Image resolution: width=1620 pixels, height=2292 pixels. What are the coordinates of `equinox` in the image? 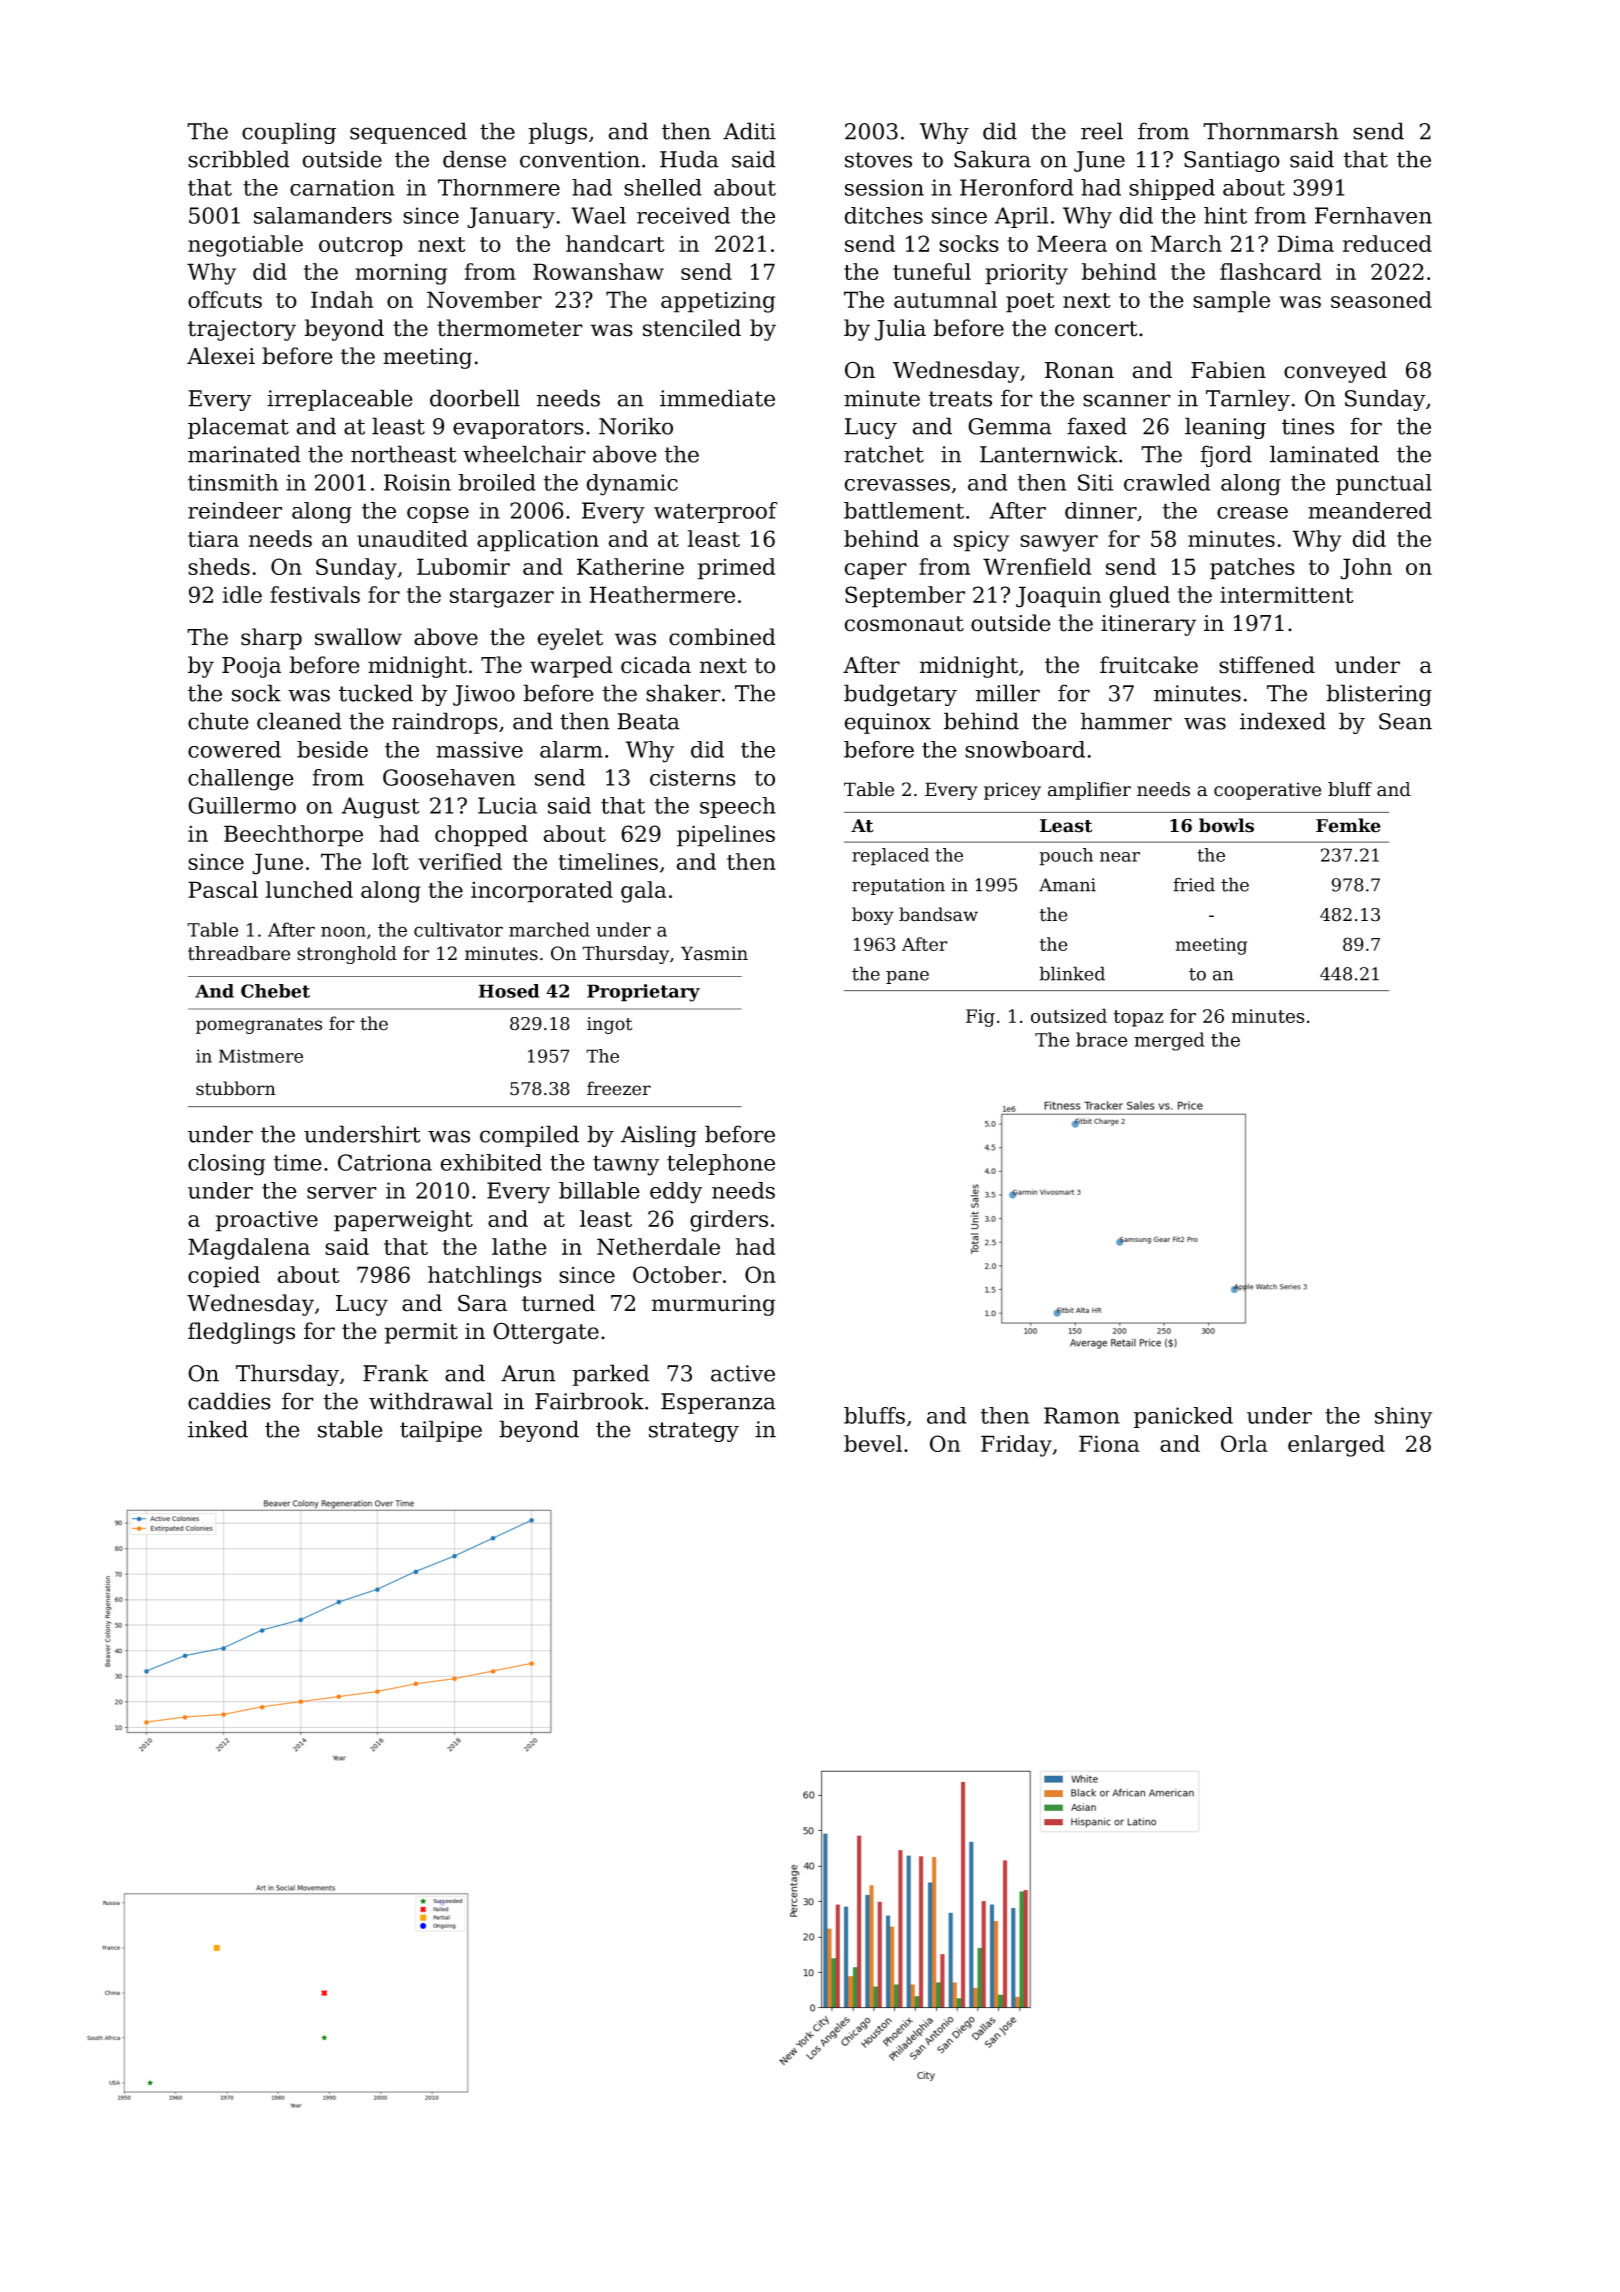 It's located at (887, 723).
